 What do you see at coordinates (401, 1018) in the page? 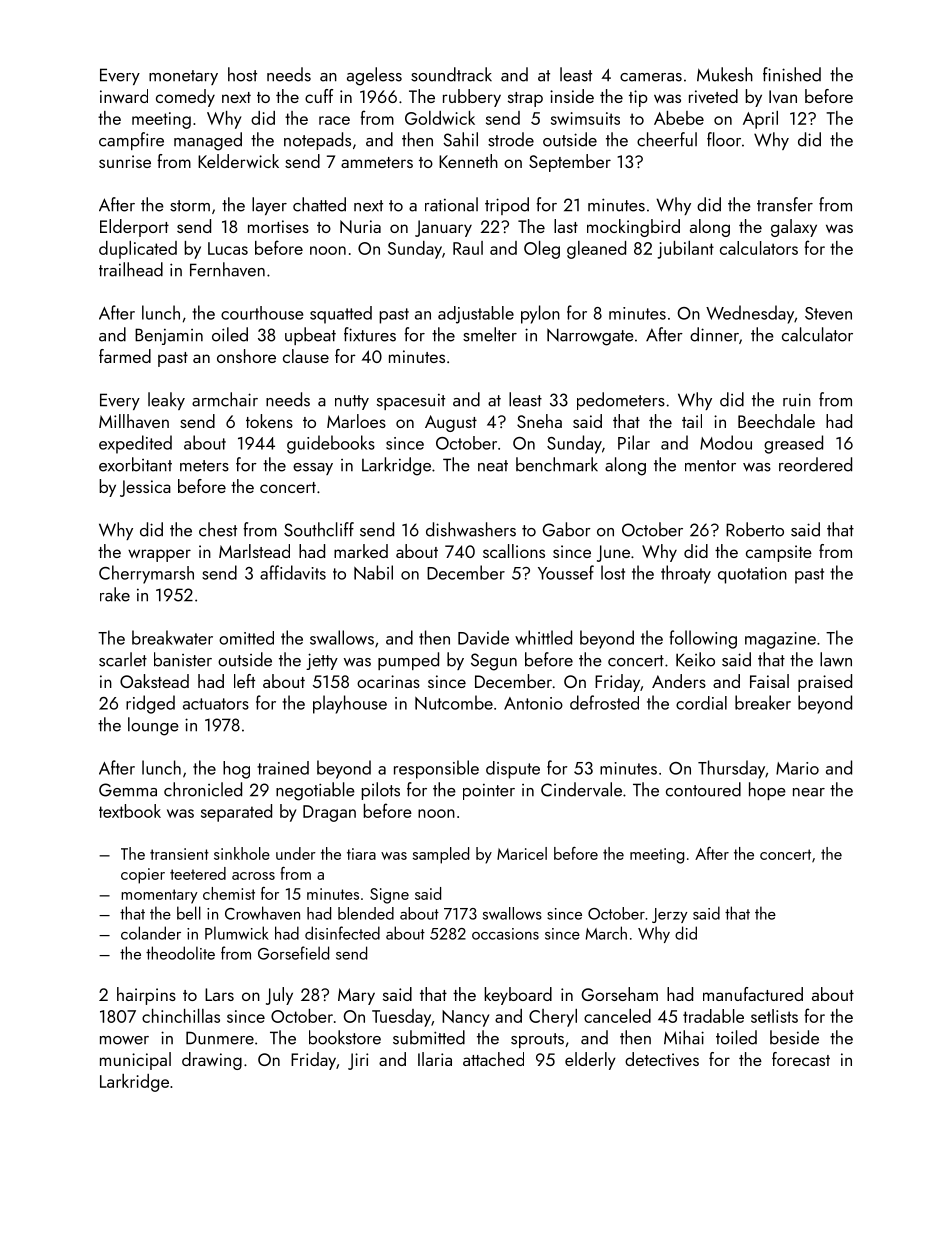
I see `Tuesday` at bounding box center [401, 1018].
